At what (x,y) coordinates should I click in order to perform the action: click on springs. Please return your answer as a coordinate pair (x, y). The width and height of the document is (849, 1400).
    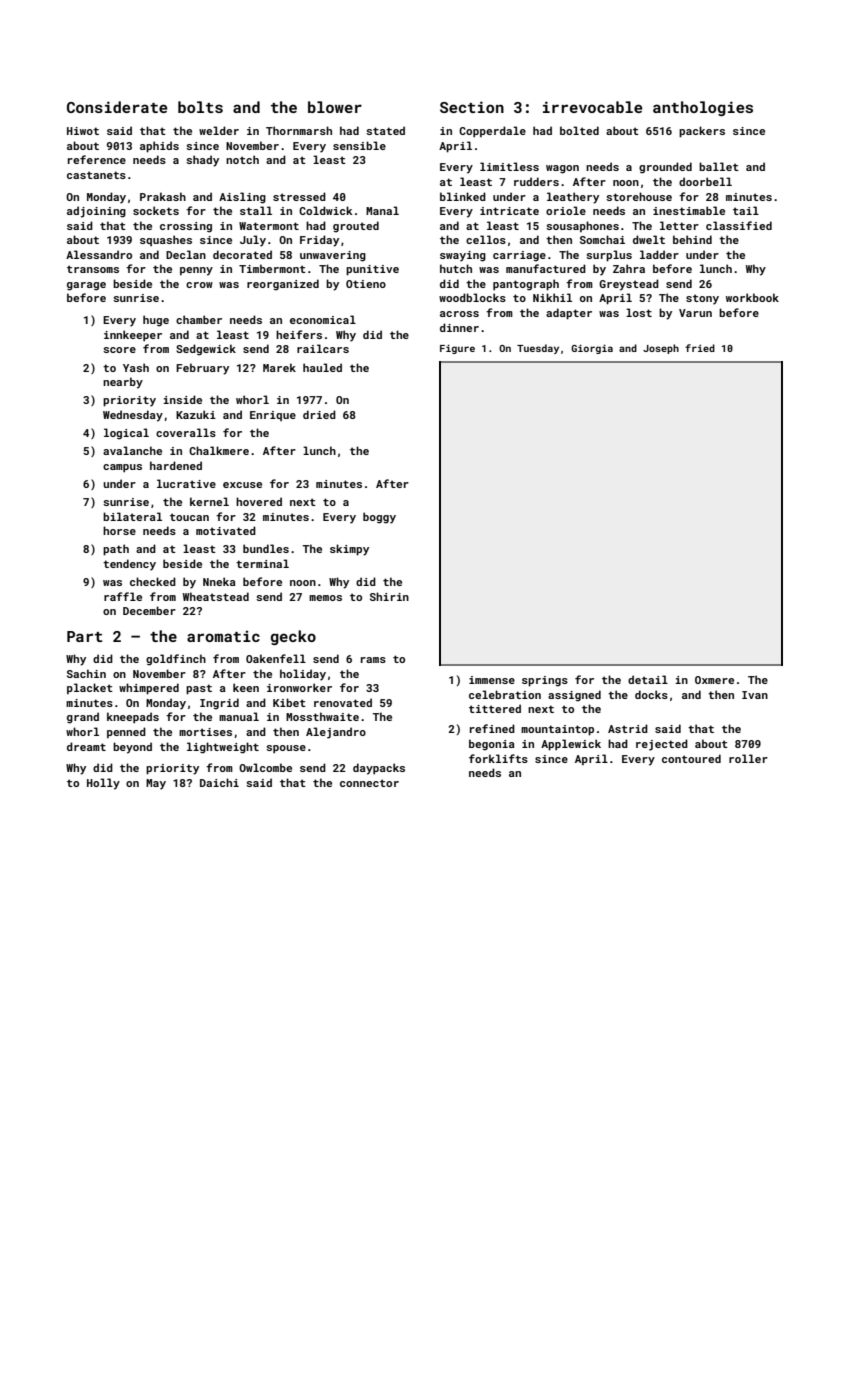
    Looking at the image, I should click on (545, 681).
